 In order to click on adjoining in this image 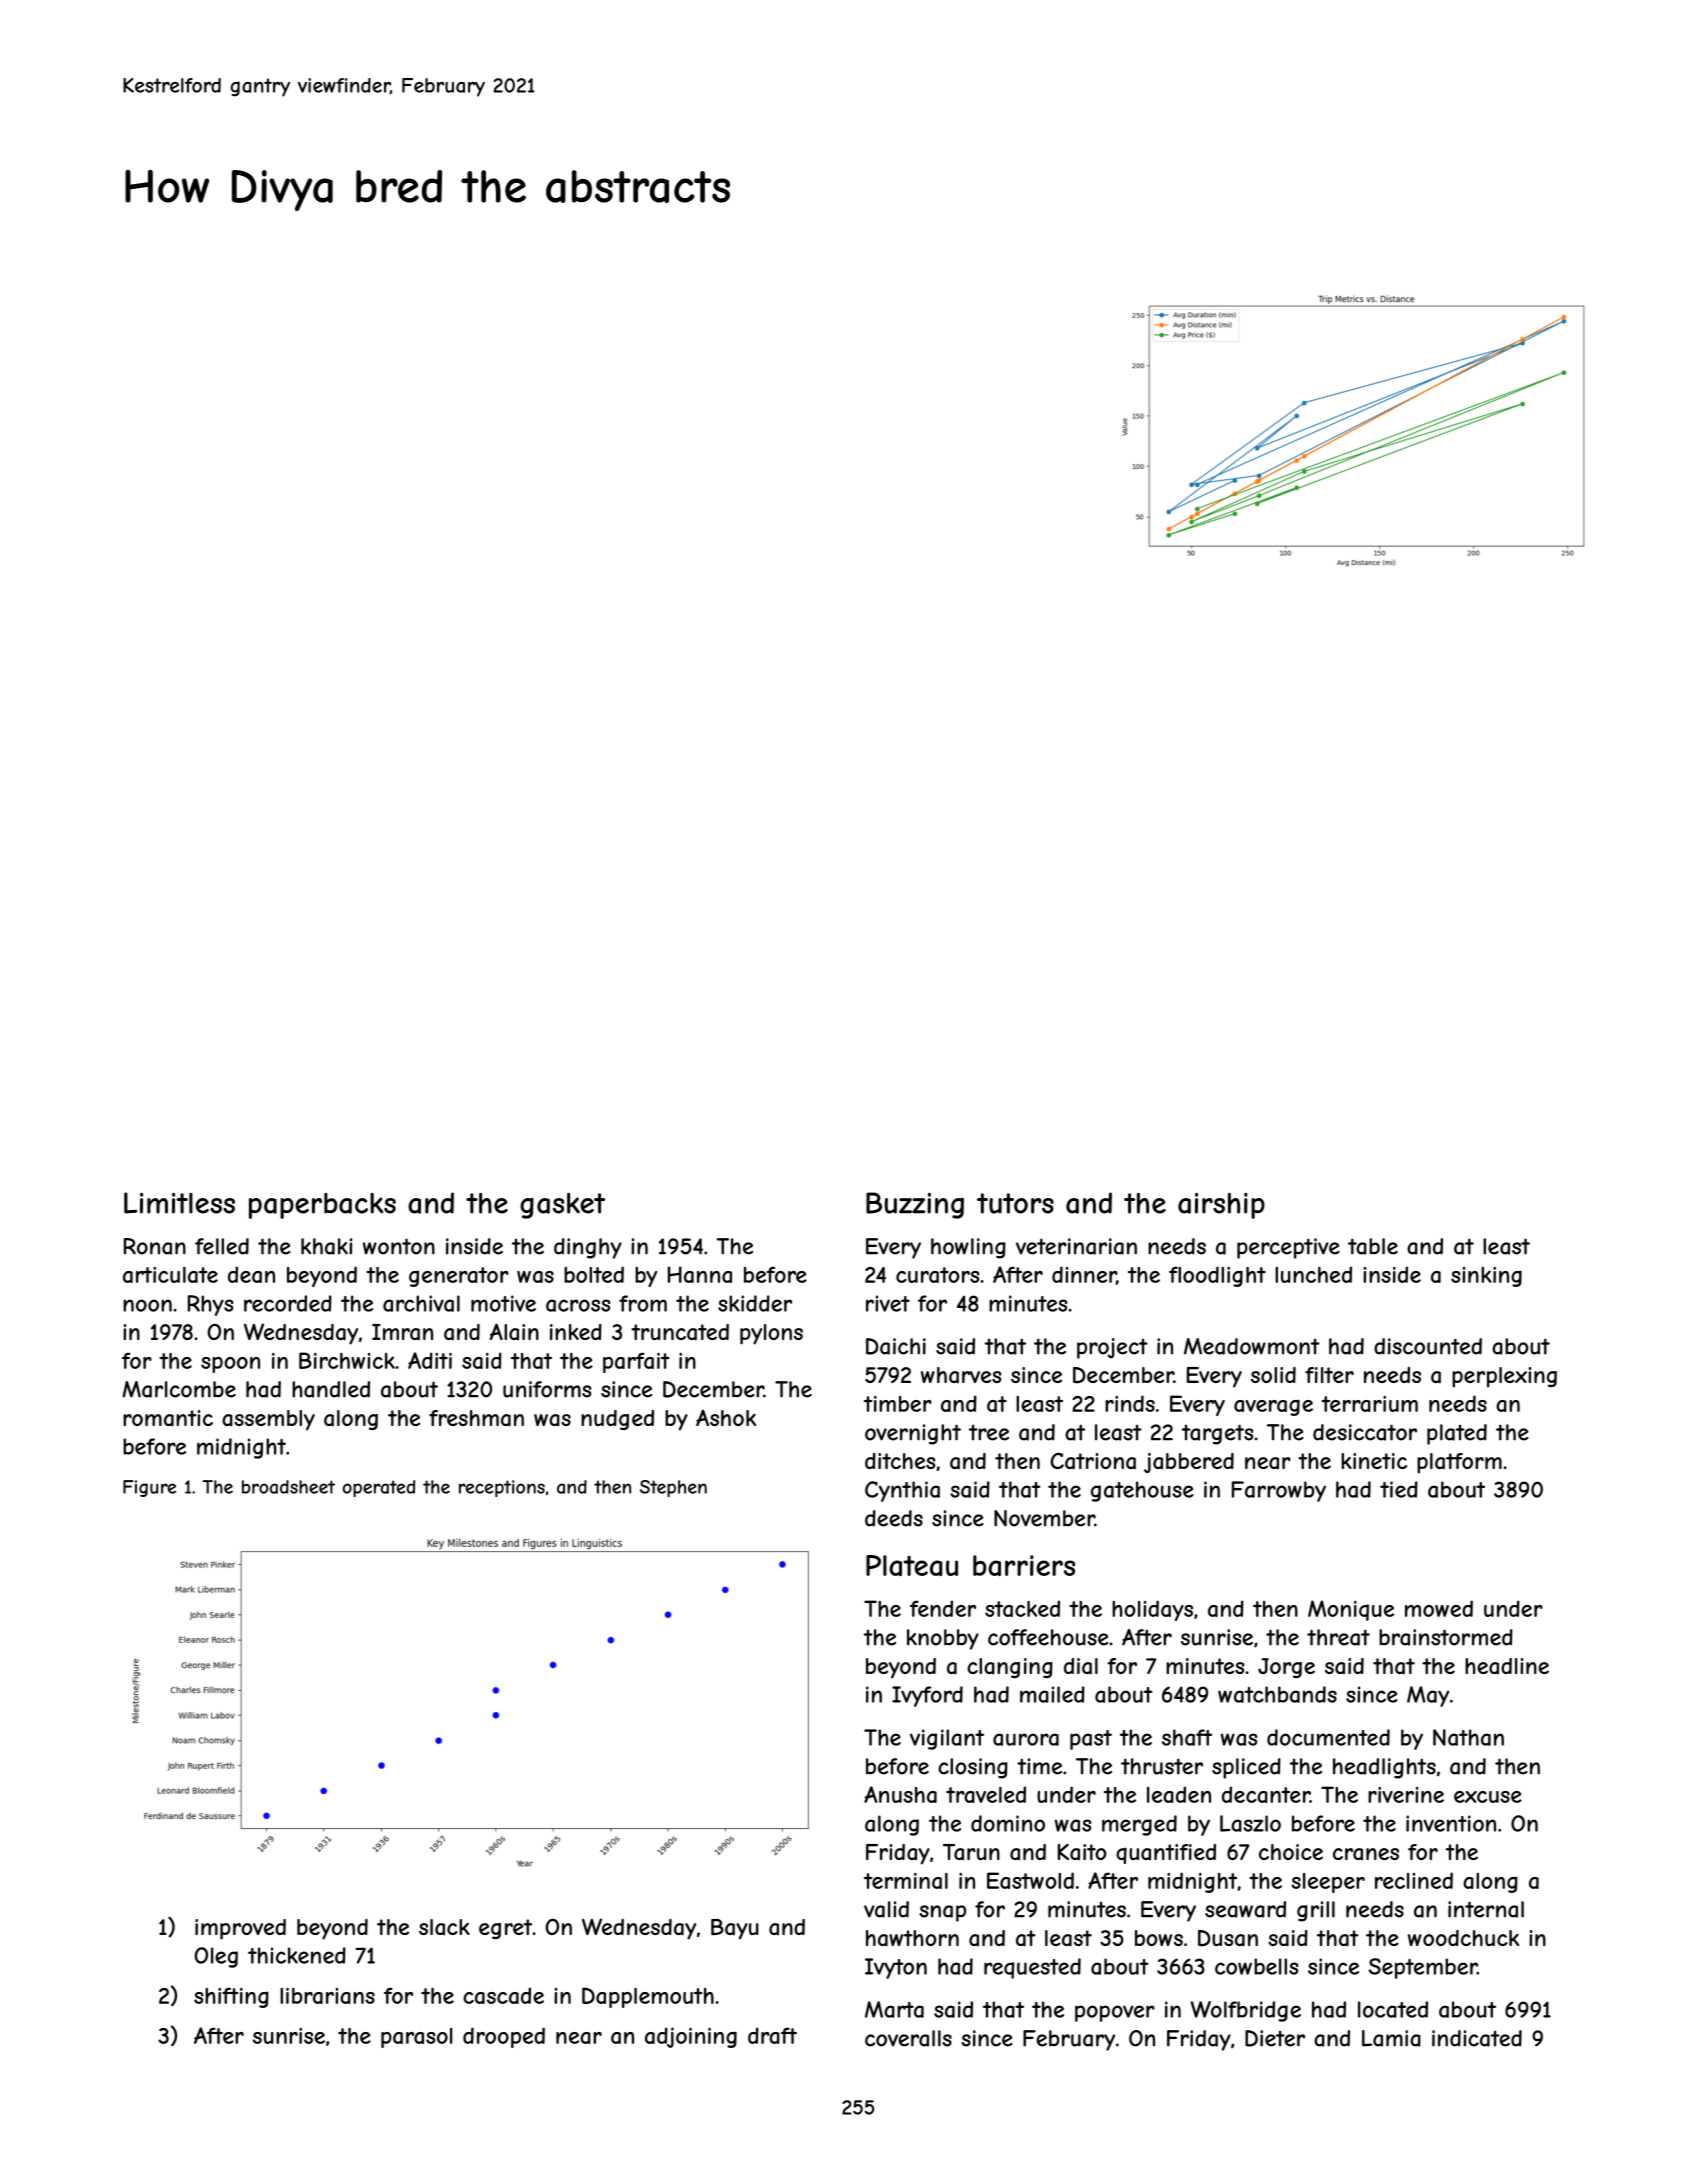, I will do `click(691, 2037)`.
